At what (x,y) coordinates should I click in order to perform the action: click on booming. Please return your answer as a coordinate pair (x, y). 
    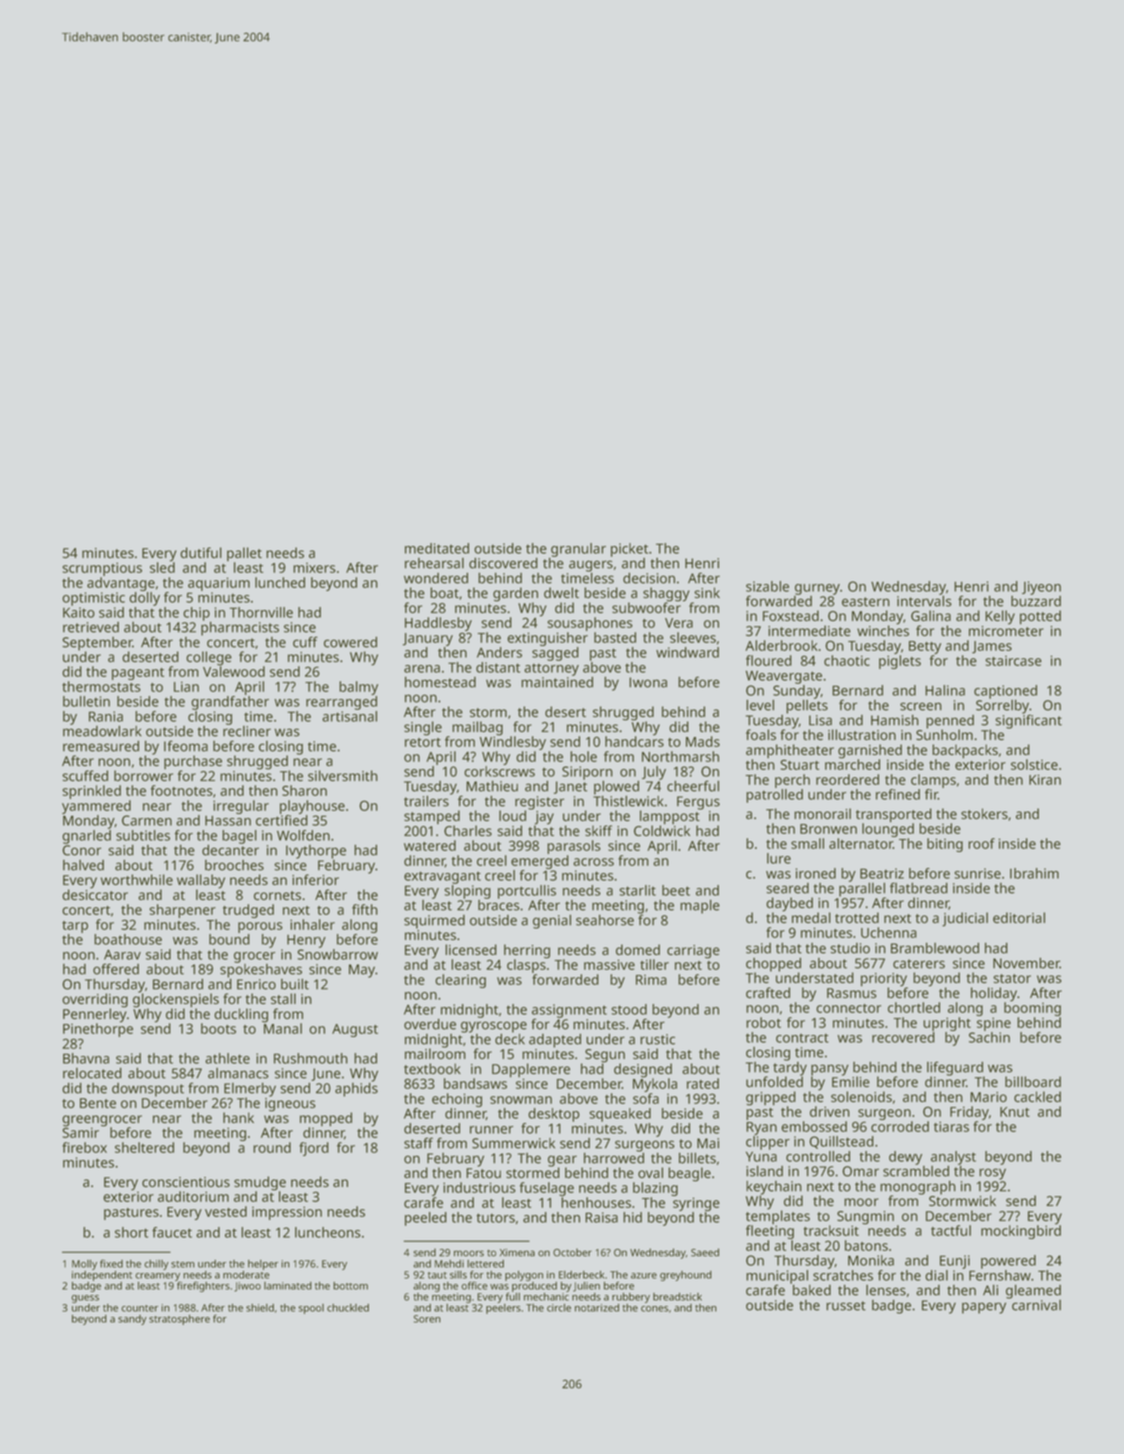
    Looking at the image, I should click on (1032, 1009).
